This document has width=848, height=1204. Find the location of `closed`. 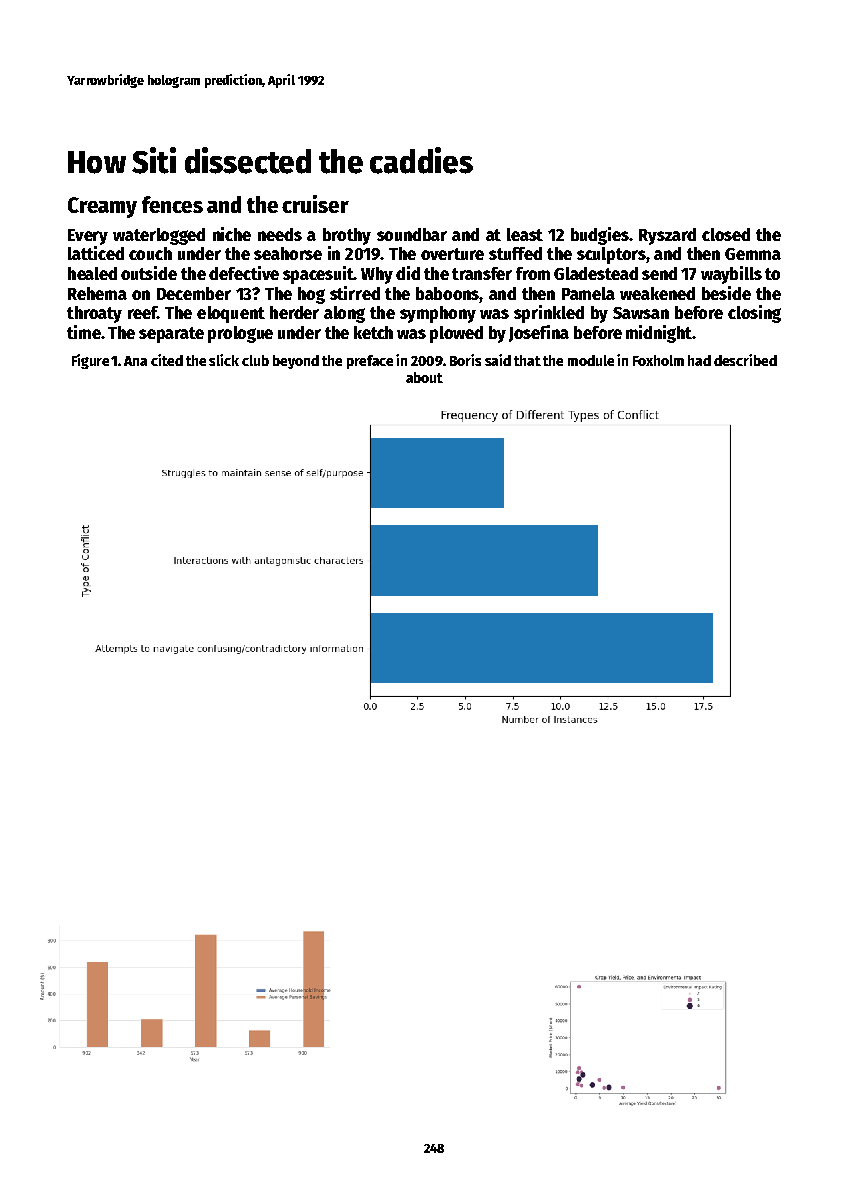

closed is located at coordinates (726, 234).
